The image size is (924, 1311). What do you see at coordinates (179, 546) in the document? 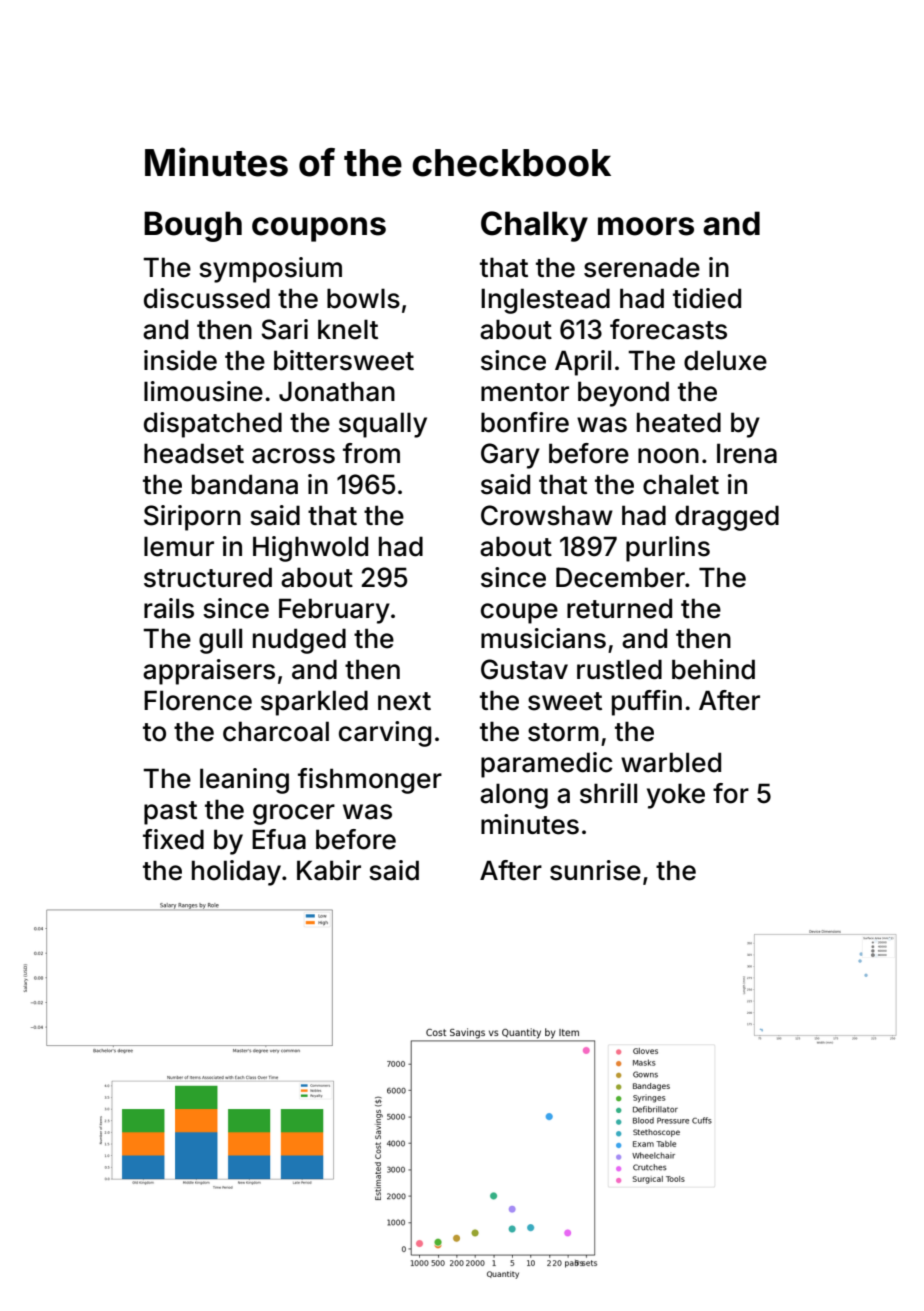
I see `lemur` at bounding box center [179, 546].
